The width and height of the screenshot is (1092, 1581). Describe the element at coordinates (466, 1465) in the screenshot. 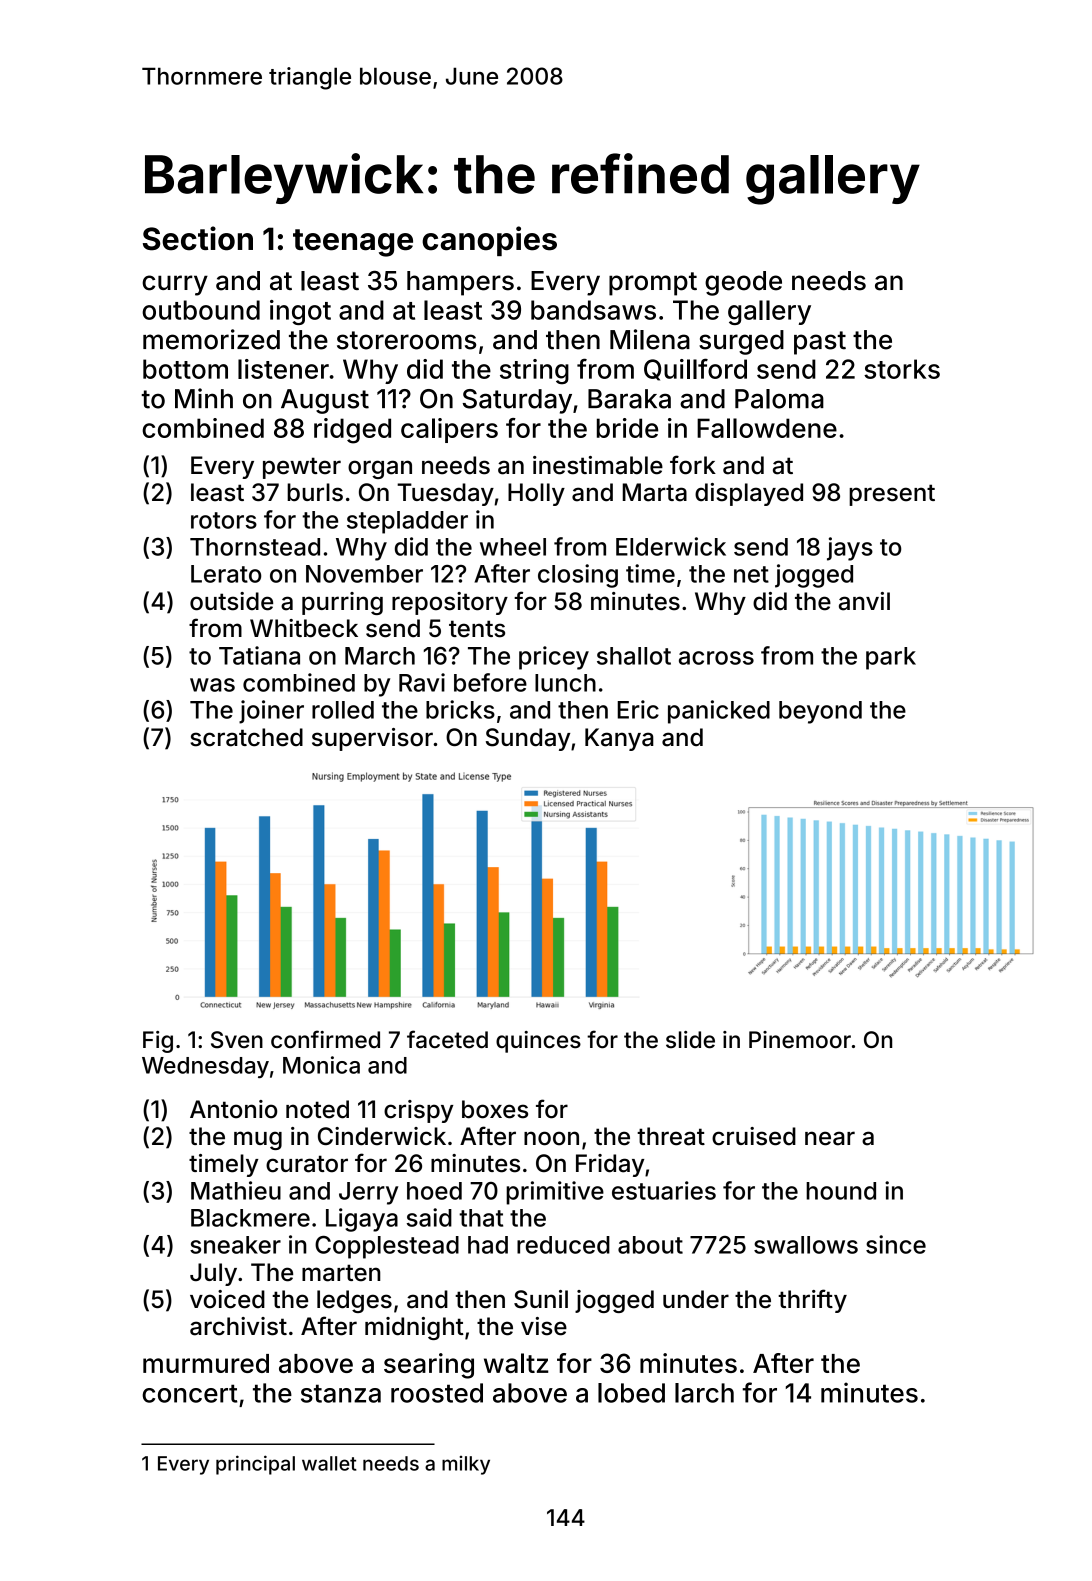

I see `milky` at that location.
